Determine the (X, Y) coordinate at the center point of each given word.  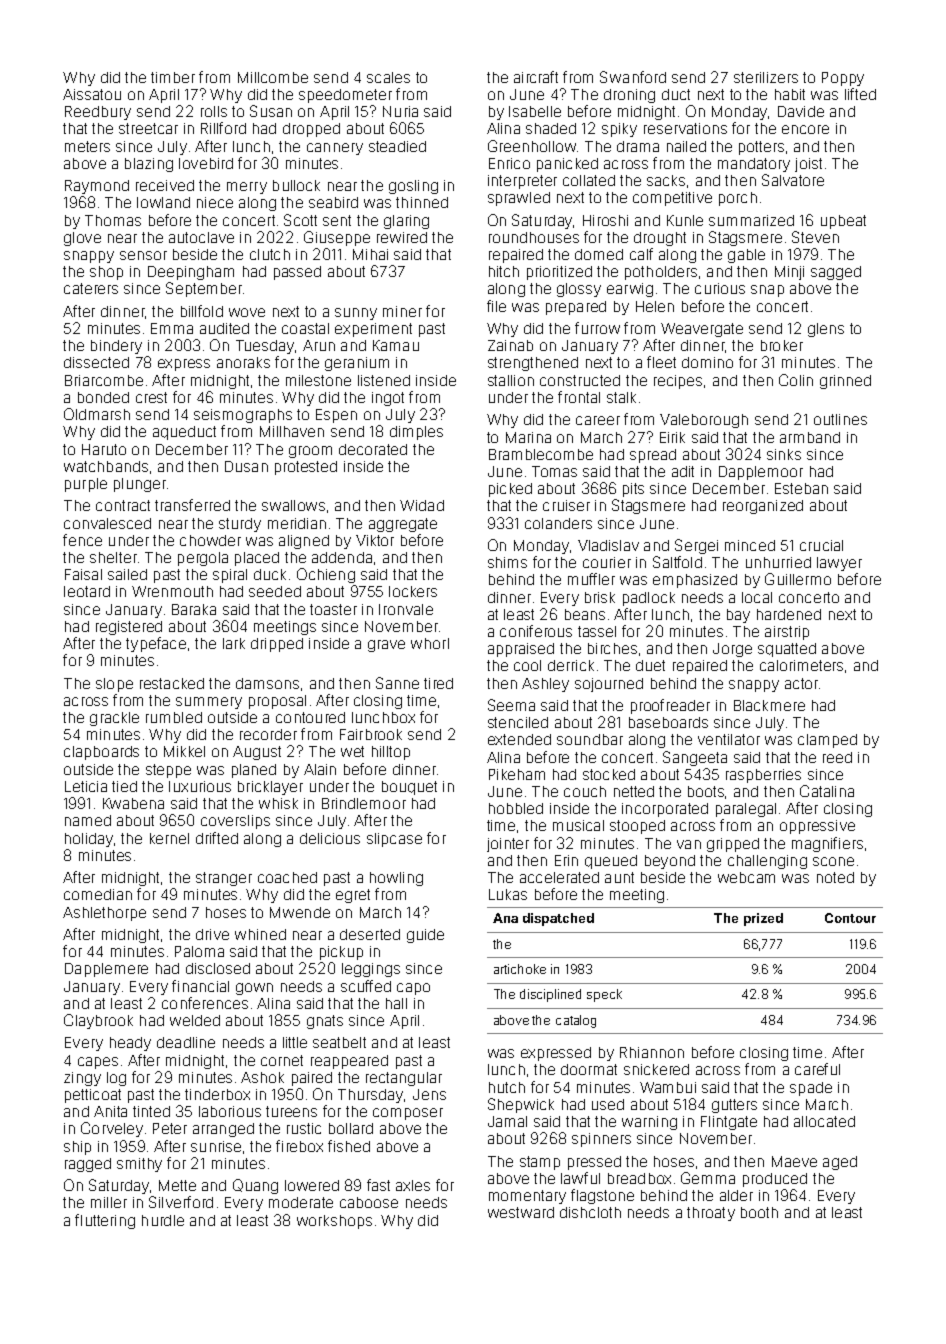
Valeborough (704, 421)
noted (835, 877)
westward (521, 1212)
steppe (168, 771)
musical (578, 825)
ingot (388, 399)
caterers (91, 288)
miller (109, 1202)
